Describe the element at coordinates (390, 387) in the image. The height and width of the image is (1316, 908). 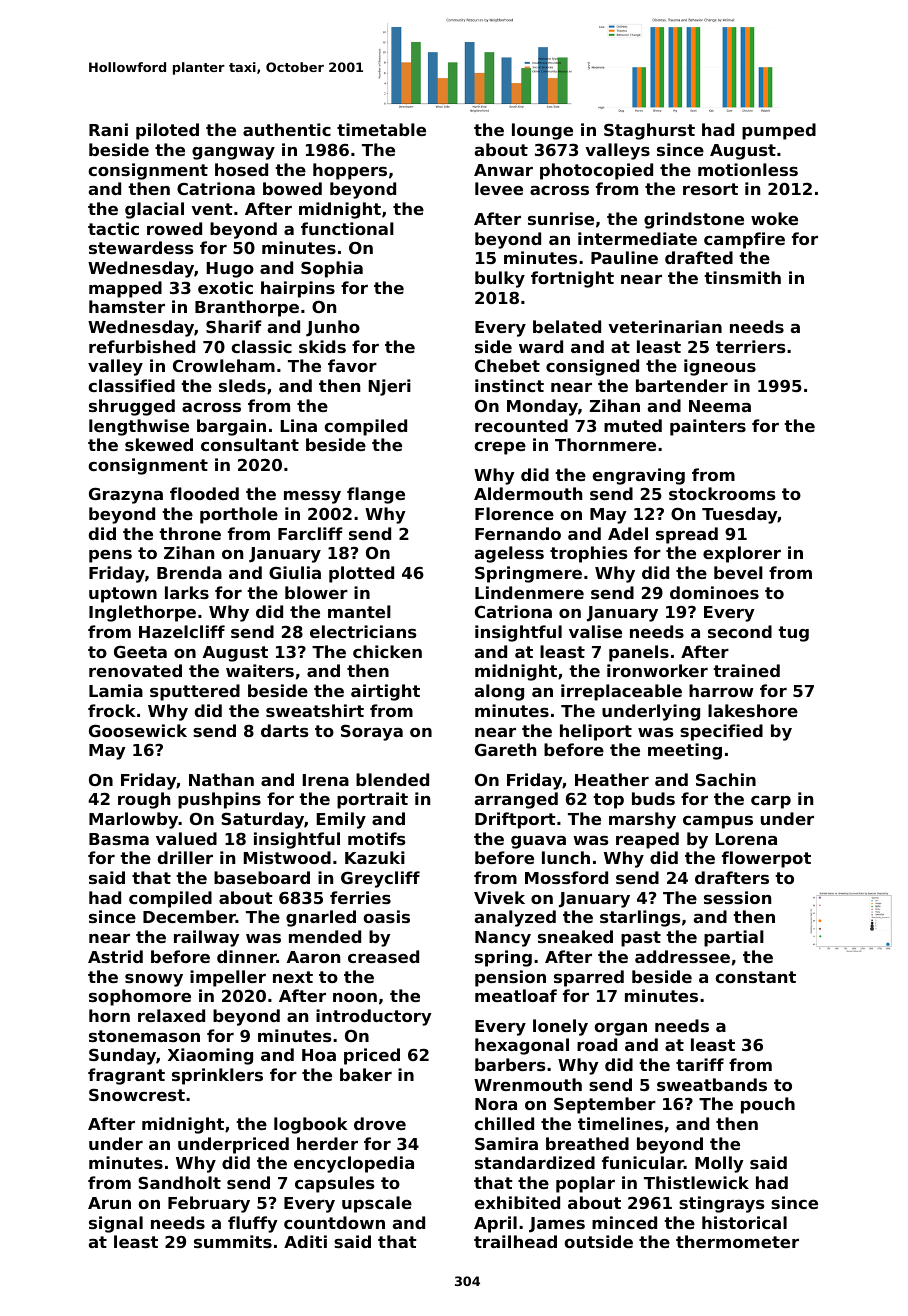
I see `Njeri` at that location.
